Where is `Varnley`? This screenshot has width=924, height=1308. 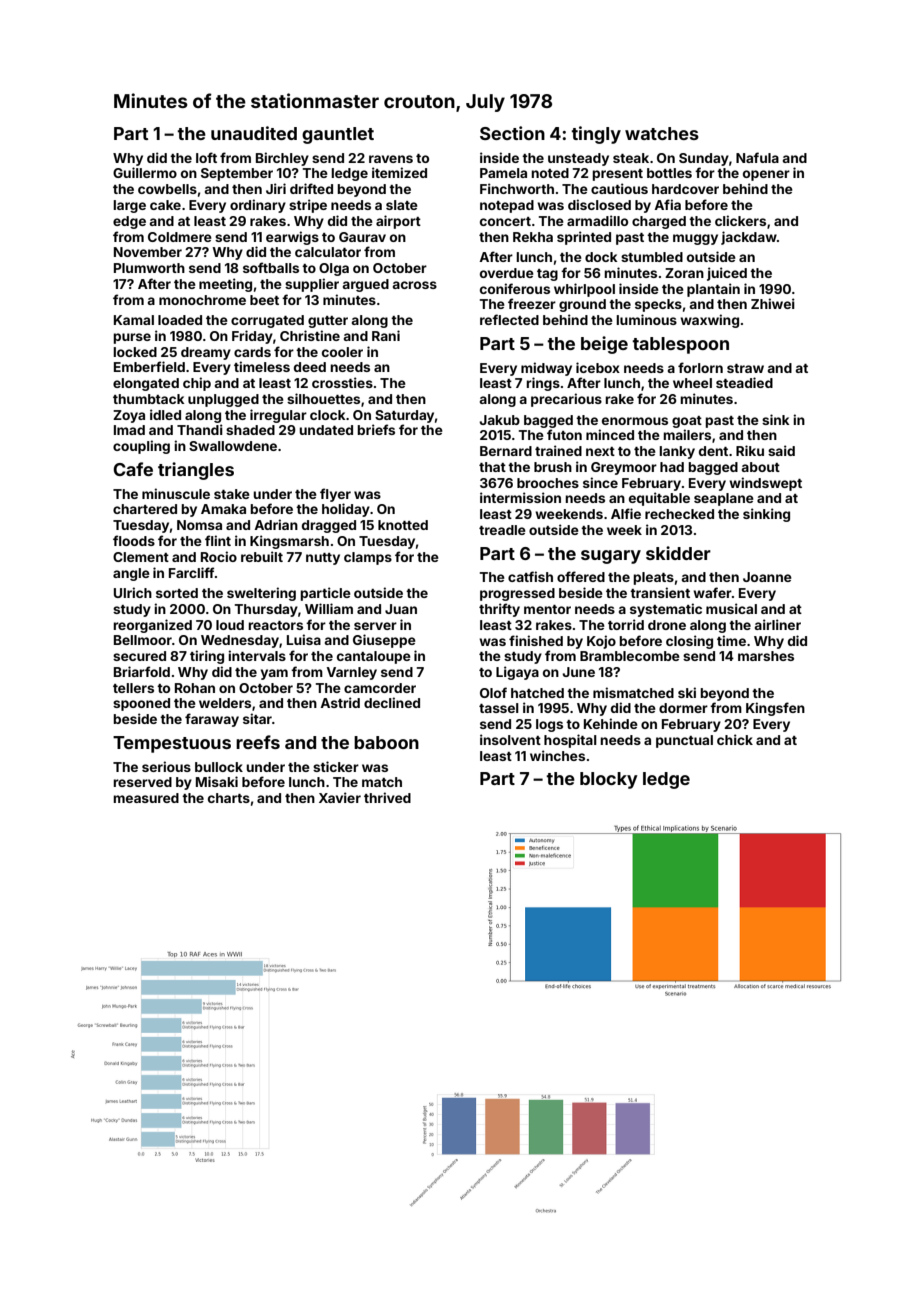 Varnley is located at coordinates (352, 673).
